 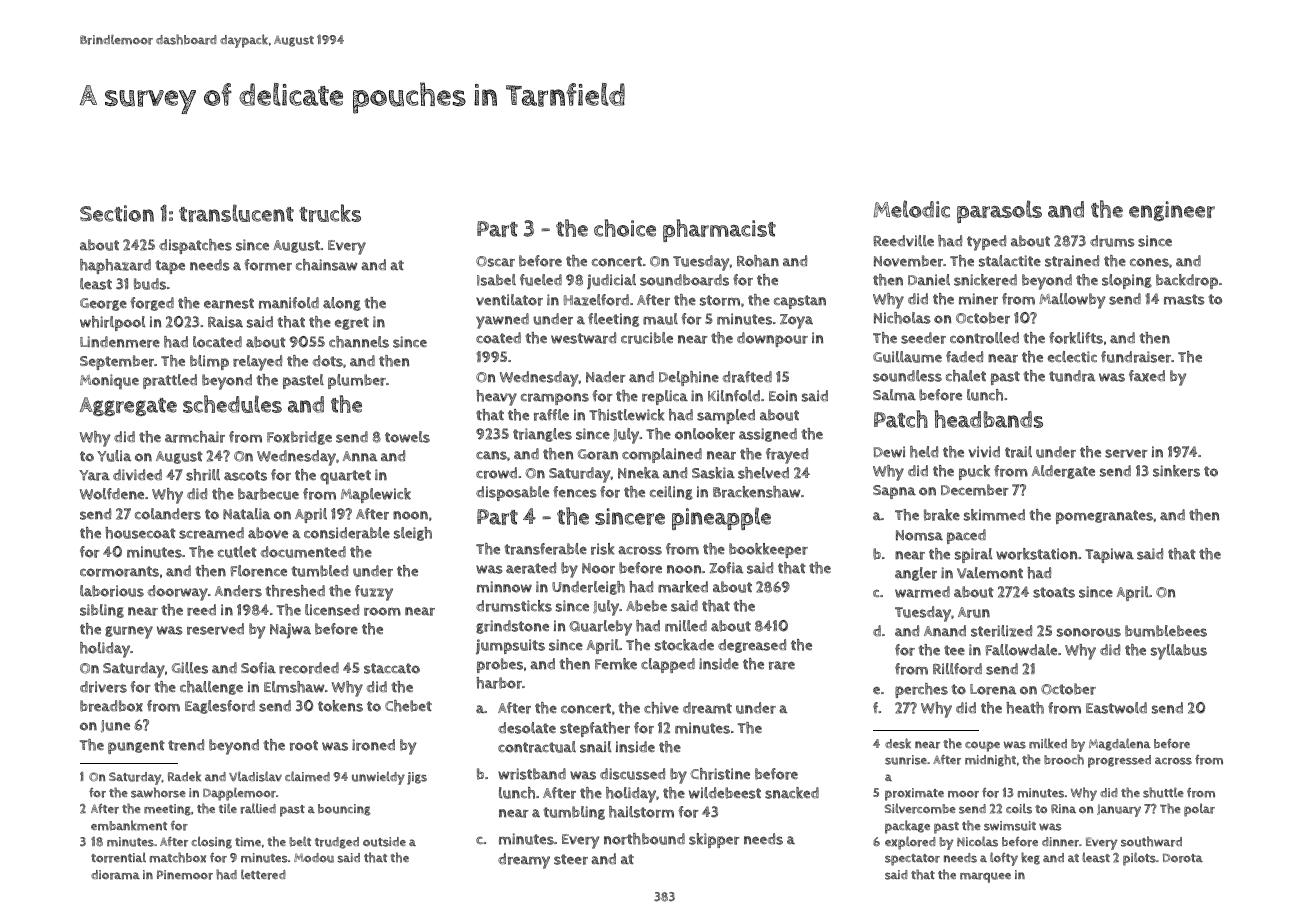 I want to click on haphazard, so click(x=115, y=266).
